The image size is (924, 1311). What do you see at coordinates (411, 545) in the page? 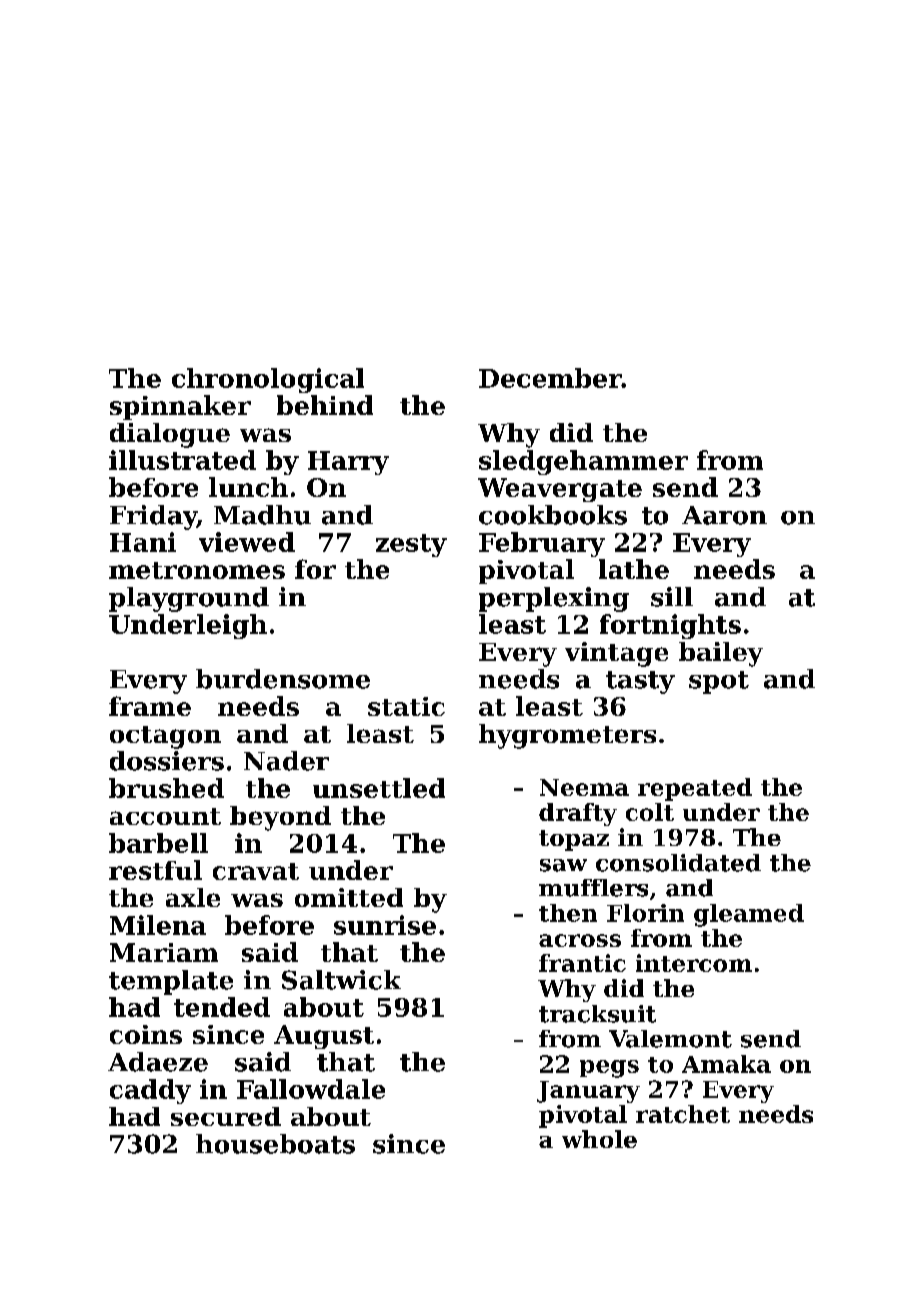
I see `zesty` at bounding box center [411, 545].
